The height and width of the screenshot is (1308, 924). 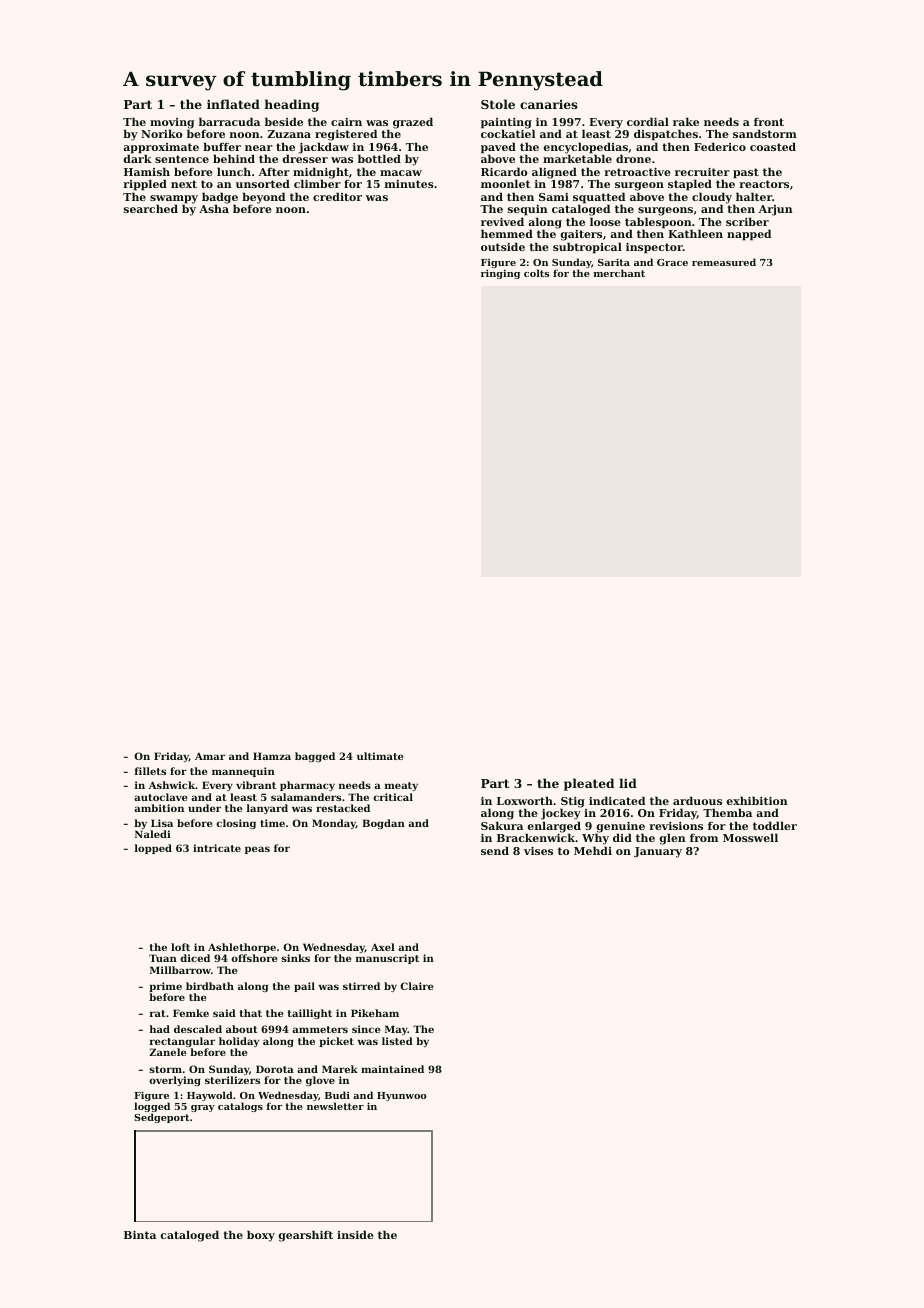 What do you see at coordinates (161, 1118) in the screenshot?
I see `Sedgeport` at bounding box center [161, 1118].
